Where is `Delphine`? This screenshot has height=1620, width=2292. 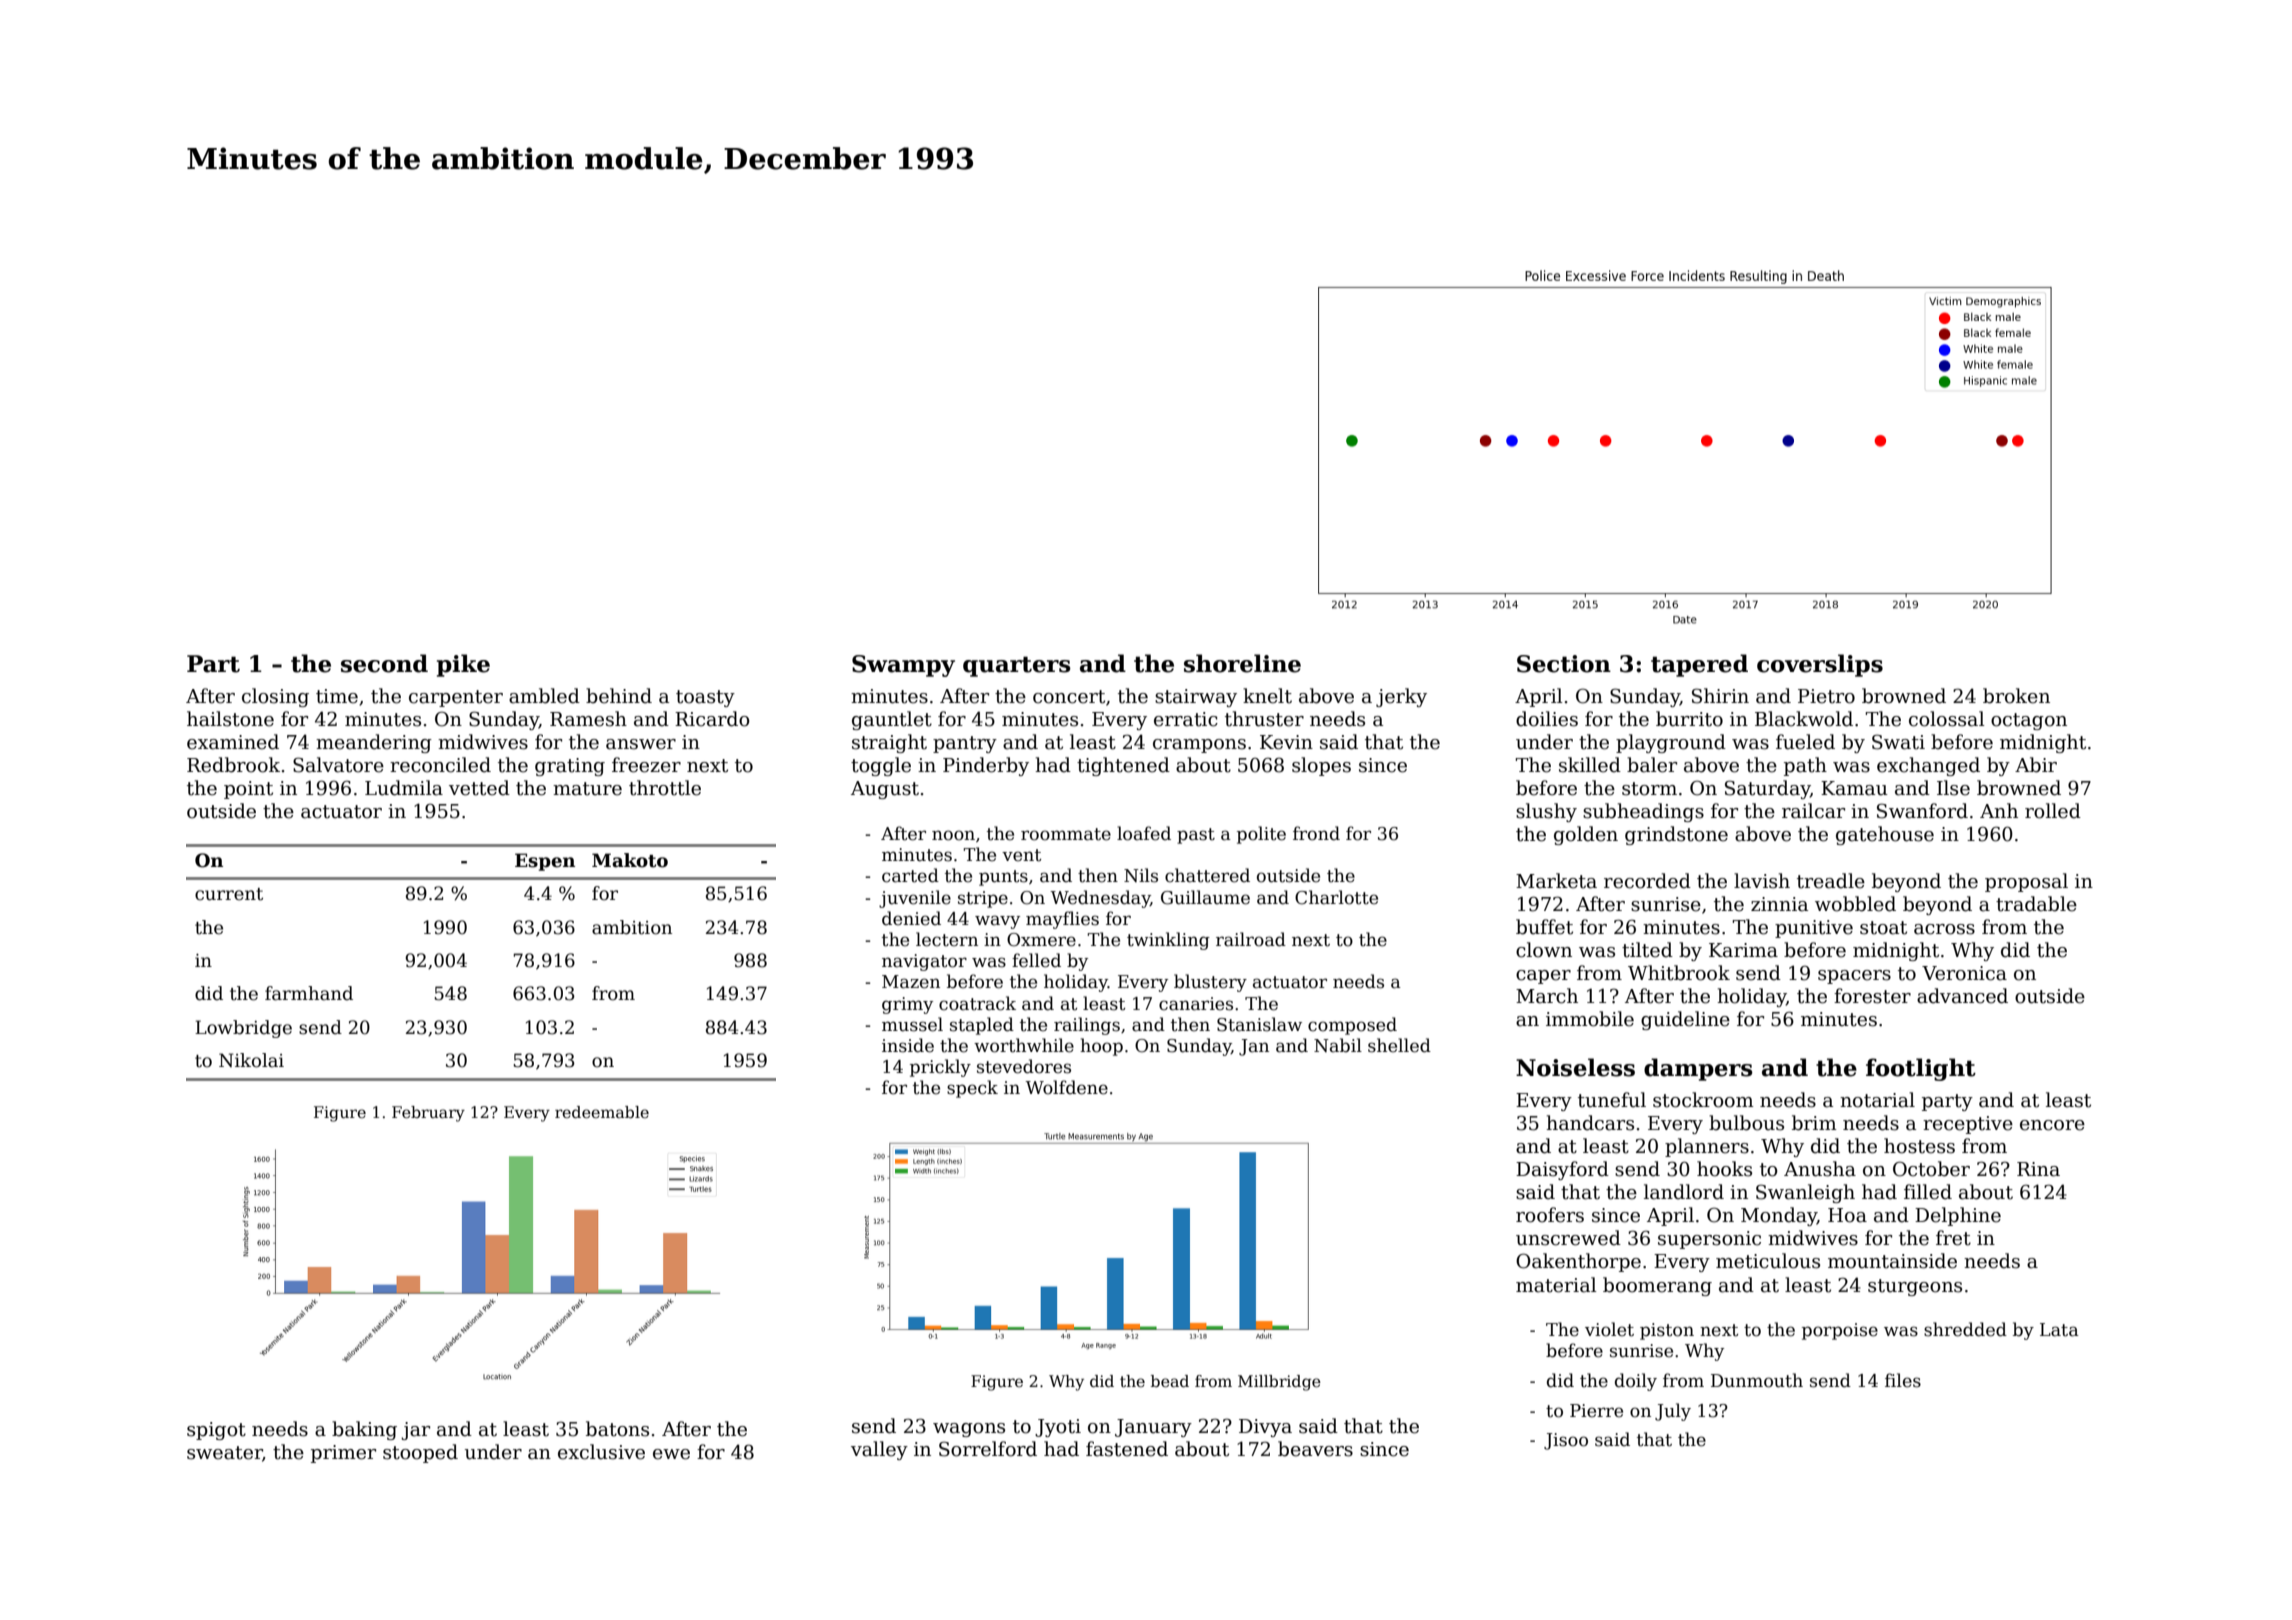 Delphine is located at coordinates (1958, 1216).
